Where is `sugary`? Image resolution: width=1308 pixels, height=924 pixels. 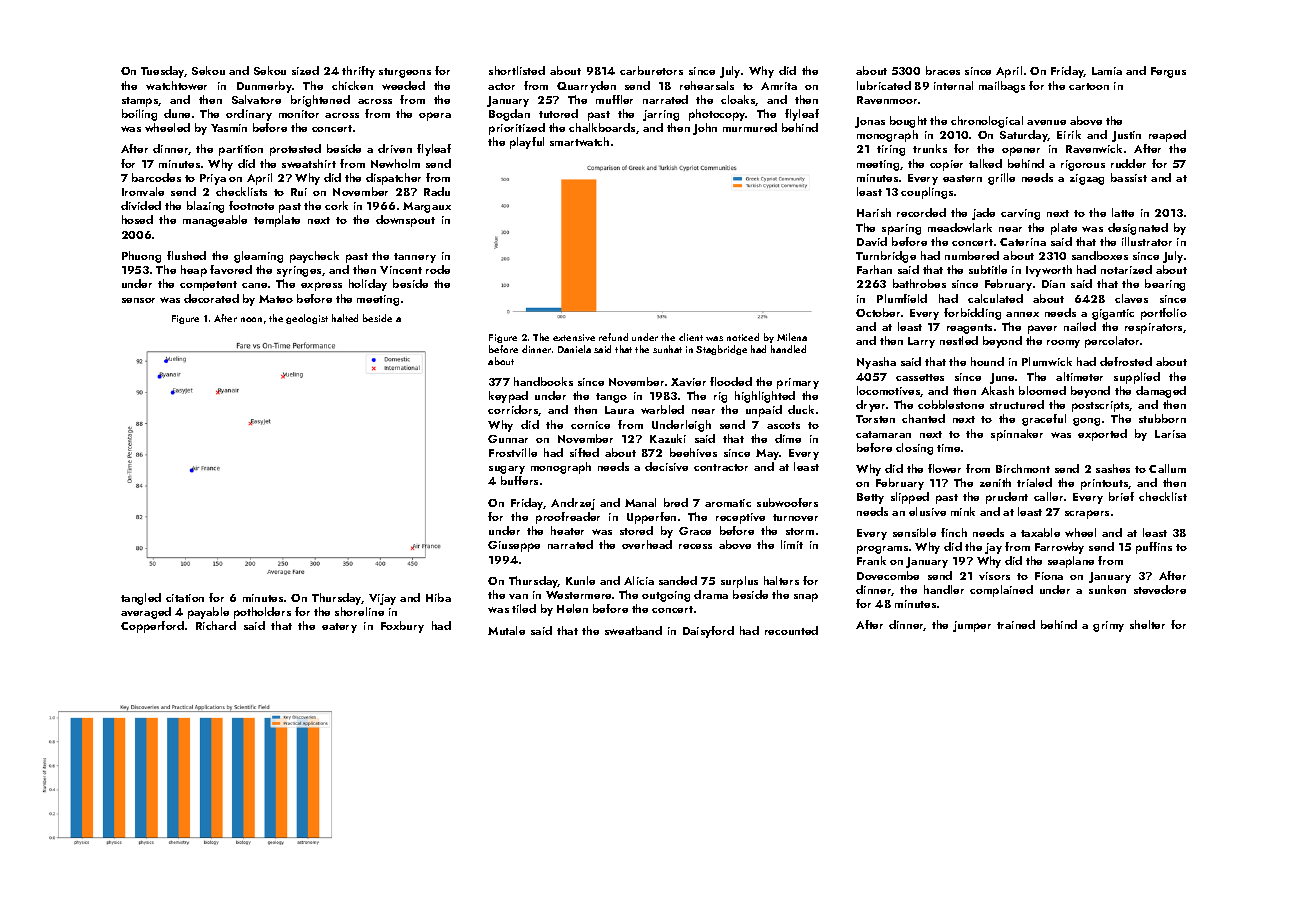
sugary is located at coordinates (507, 470).
